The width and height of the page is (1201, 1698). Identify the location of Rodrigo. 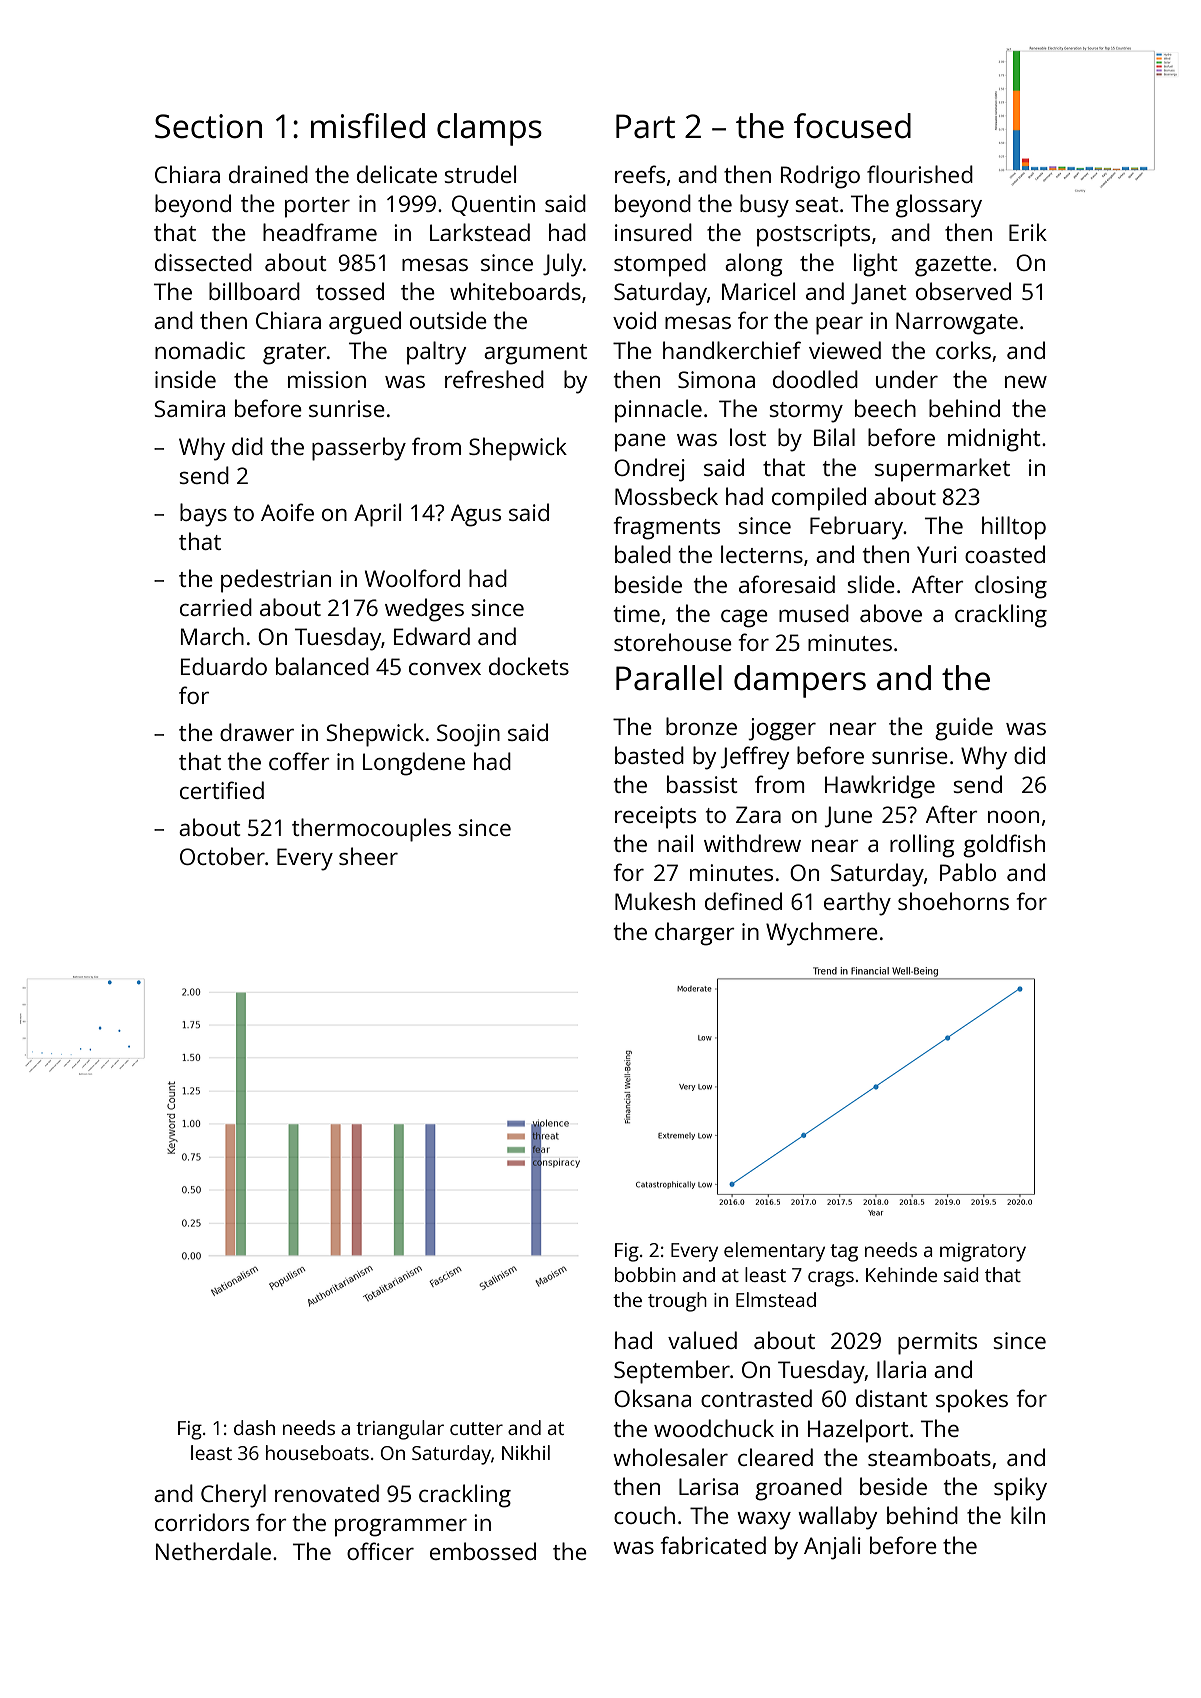
(820, 177).
